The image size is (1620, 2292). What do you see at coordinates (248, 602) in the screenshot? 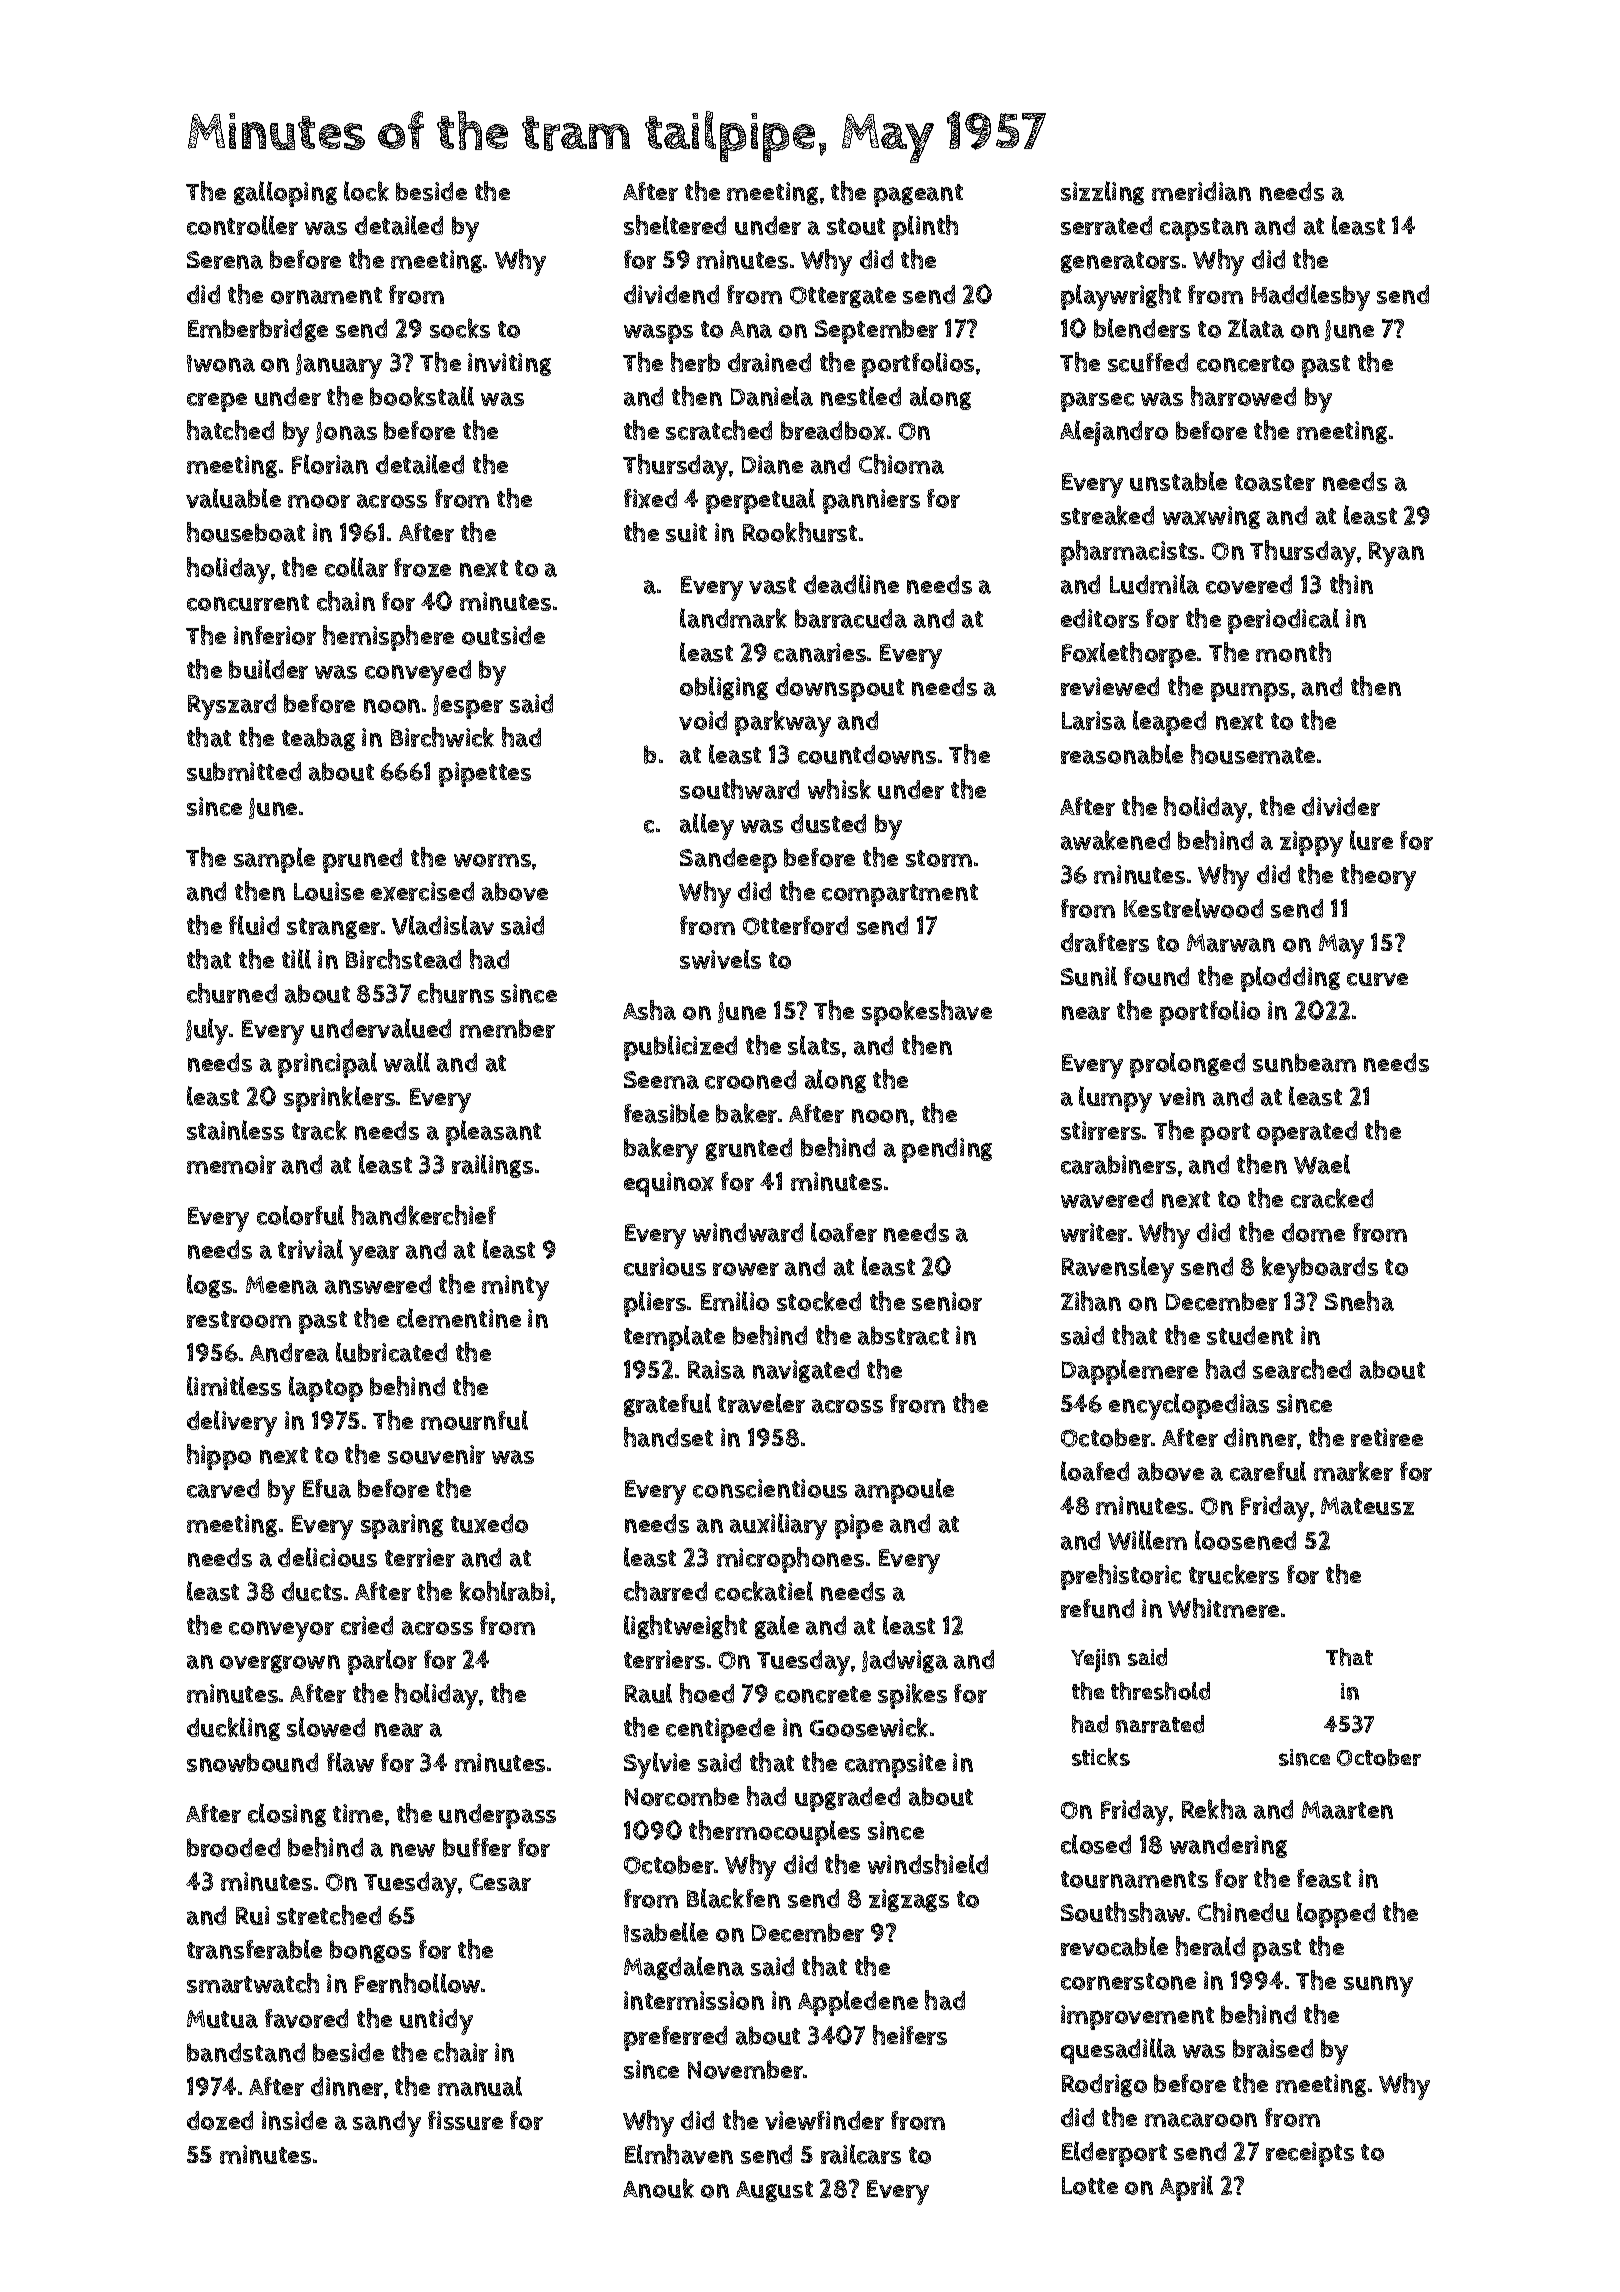
I see `concurrent` at bounding box center [248, 602].
